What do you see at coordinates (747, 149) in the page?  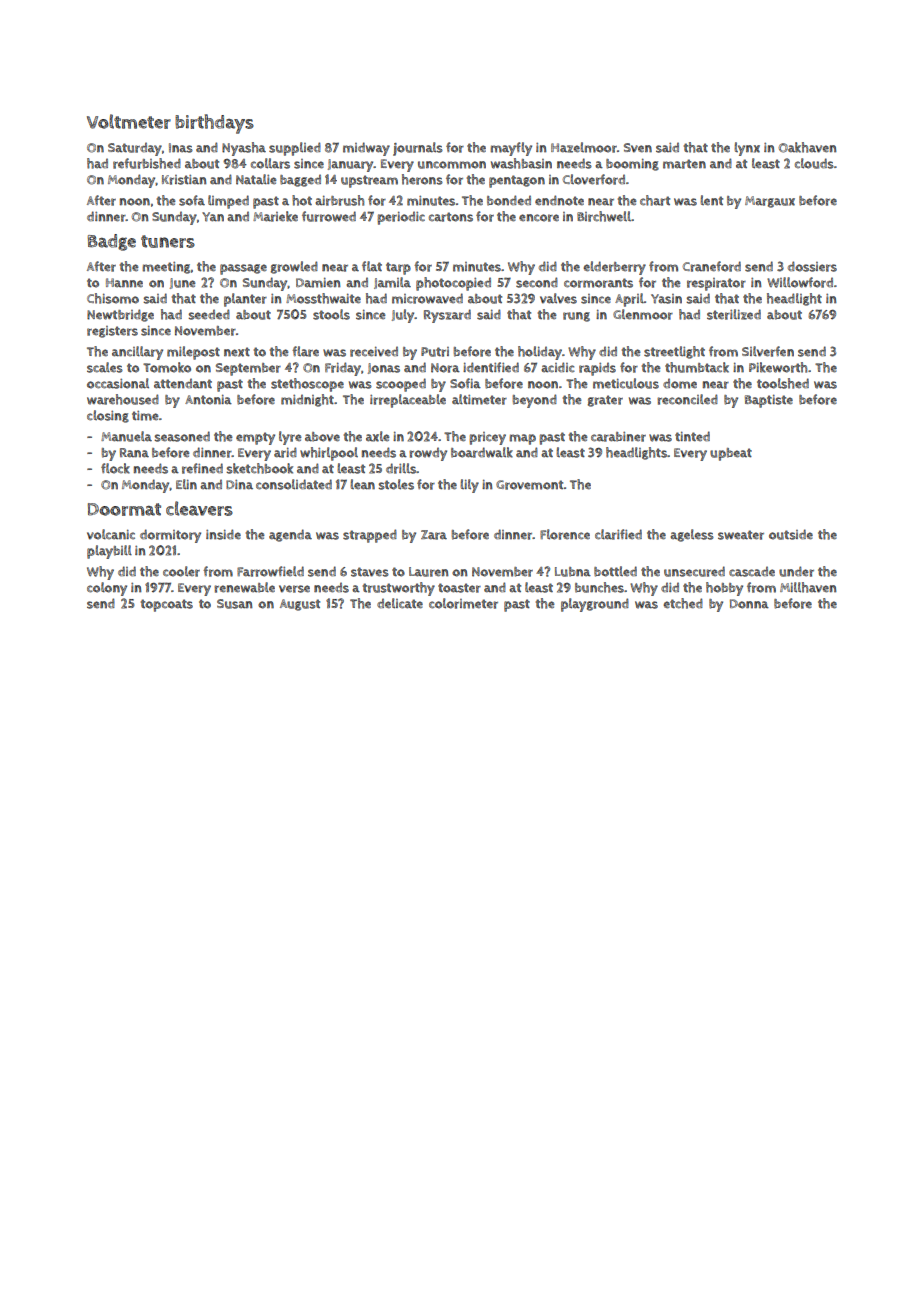 I see `lynx` at bounding box center [747, 149].
